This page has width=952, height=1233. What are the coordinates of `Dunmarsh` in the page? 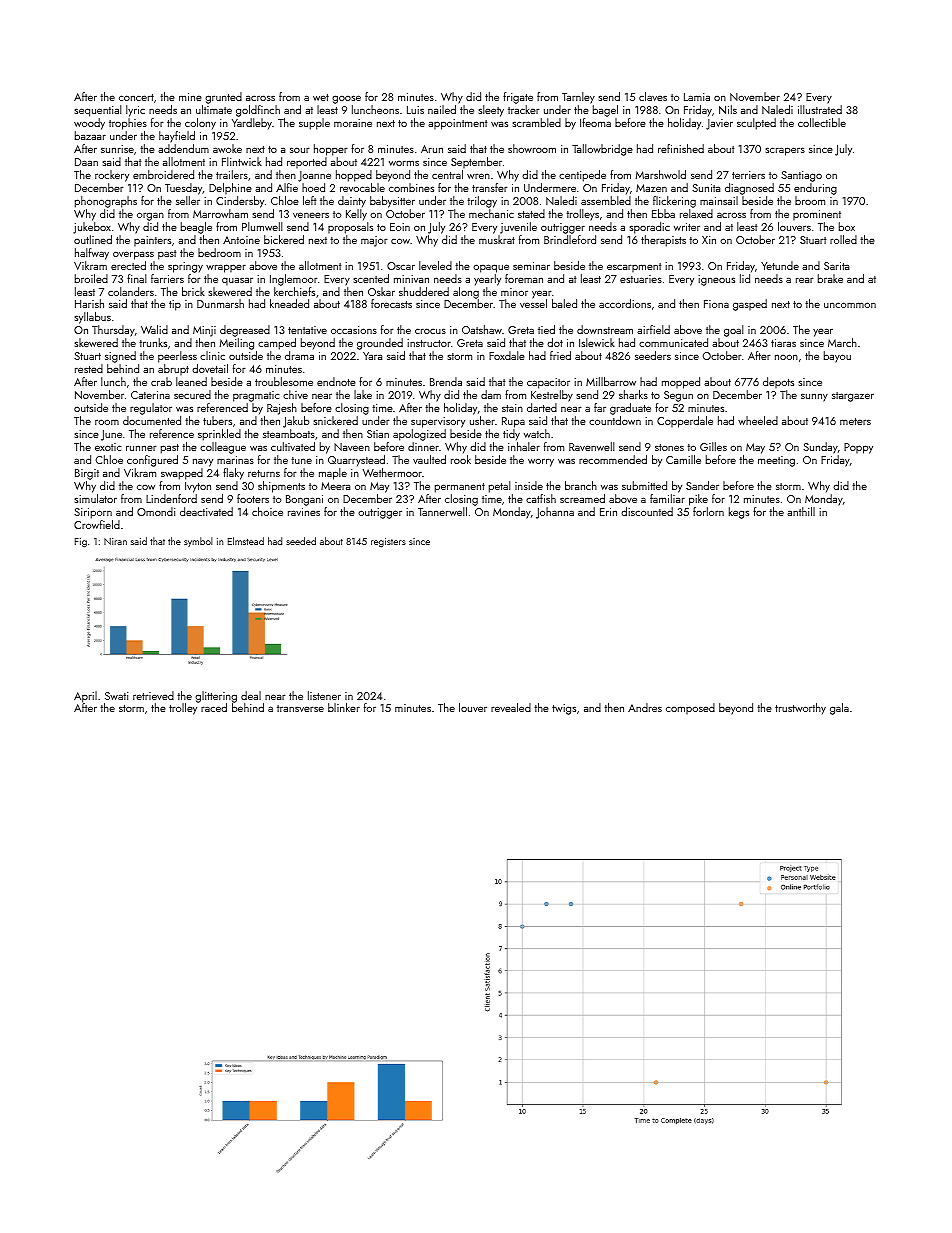 It's located at (220, 303).
